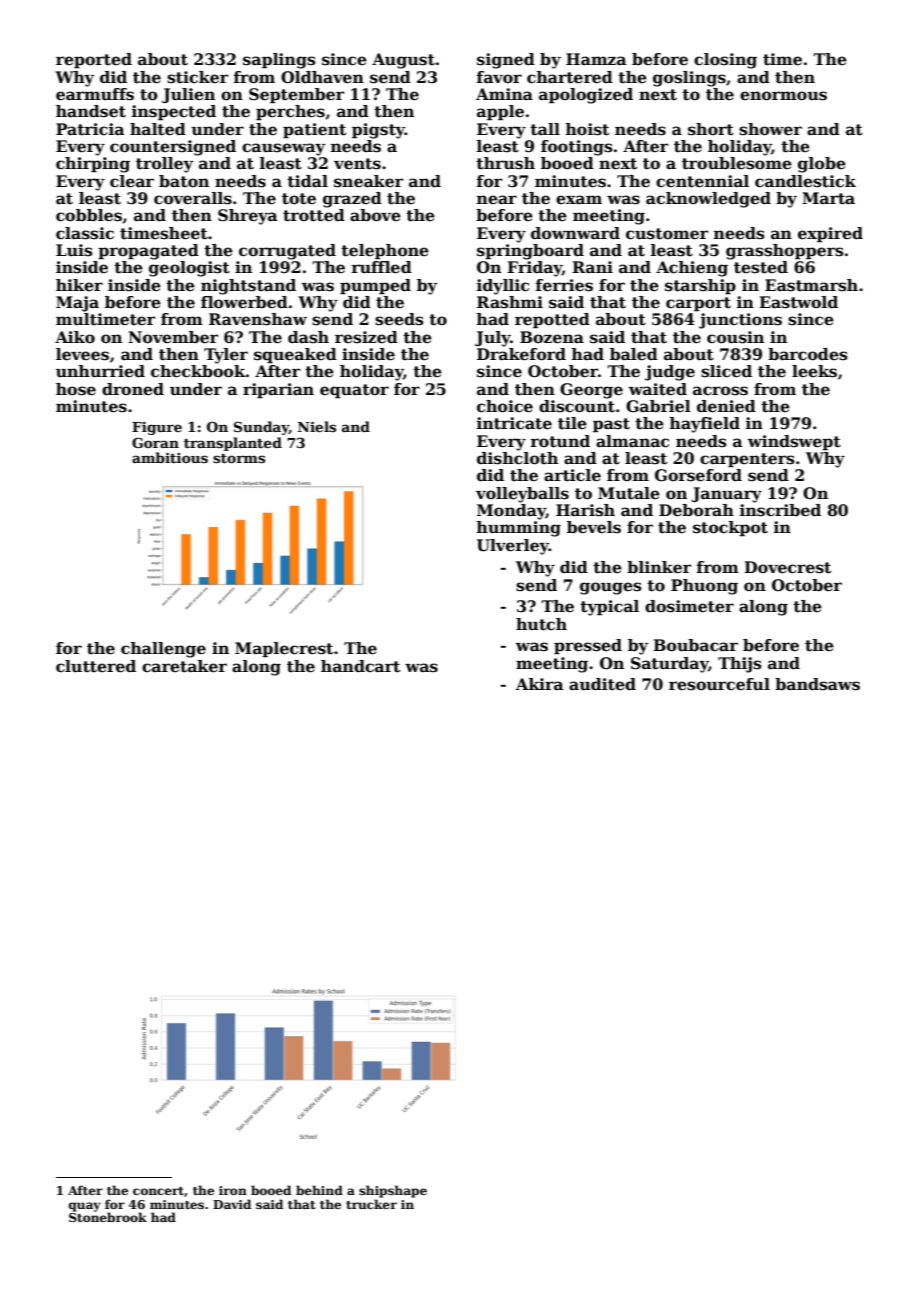 The width and height of the screenshot is (924, 1314). Describe the element at coordinates (322, 77) in the screenshot. I see `Oldhaven` at that location.
